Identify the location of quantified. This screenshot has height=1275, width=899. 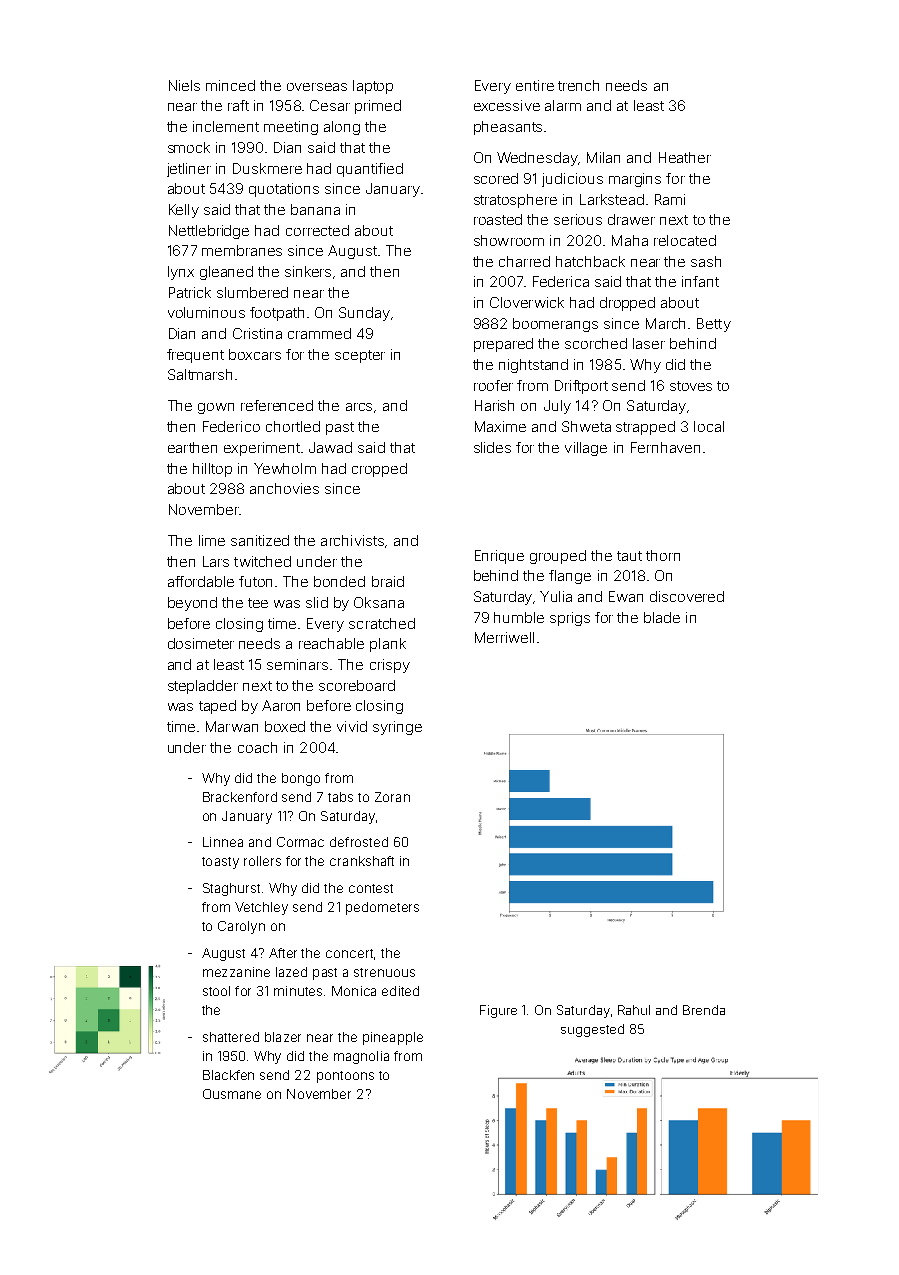
(370, 170).
